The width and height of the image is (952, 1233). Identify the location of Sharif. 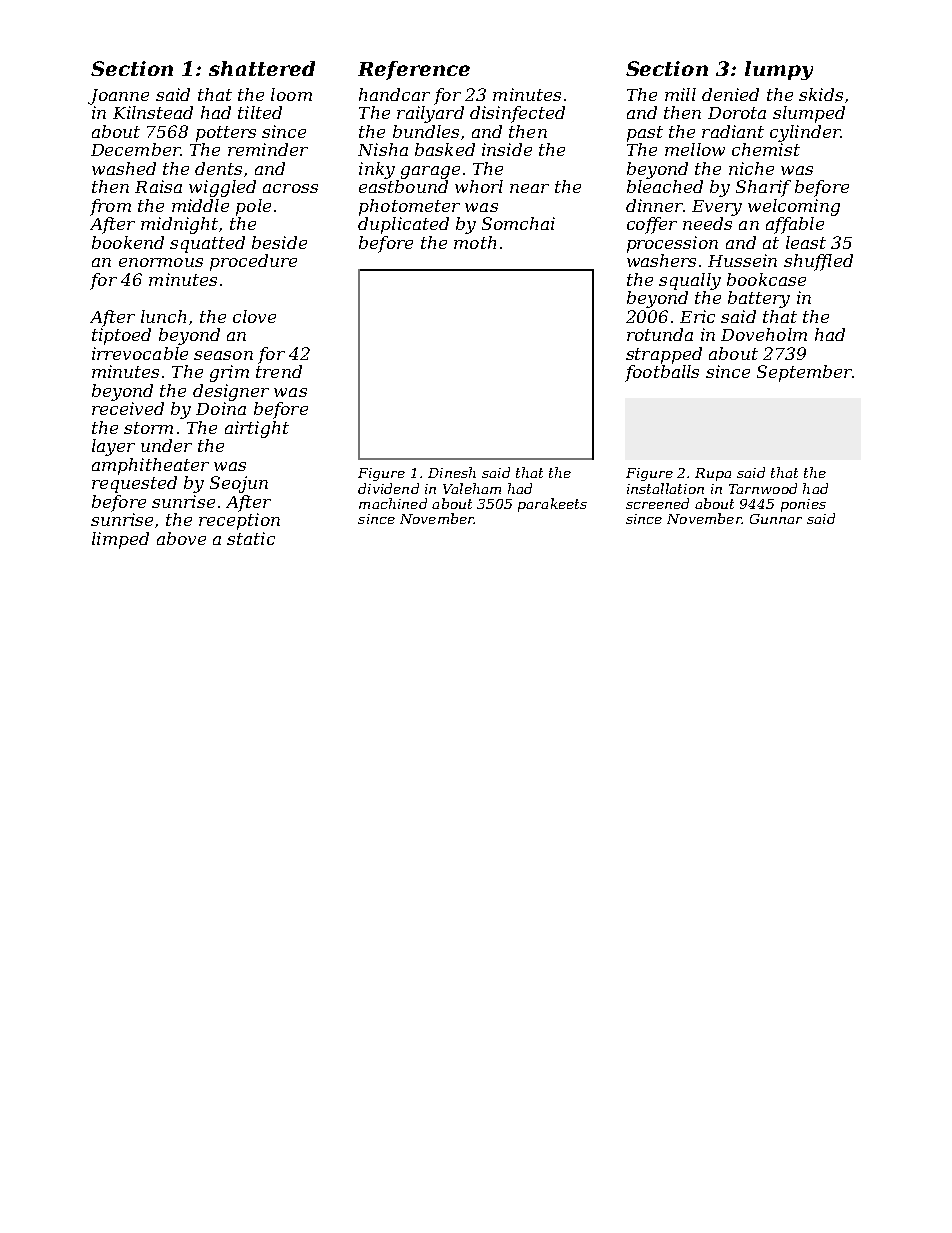
(763, 188).
